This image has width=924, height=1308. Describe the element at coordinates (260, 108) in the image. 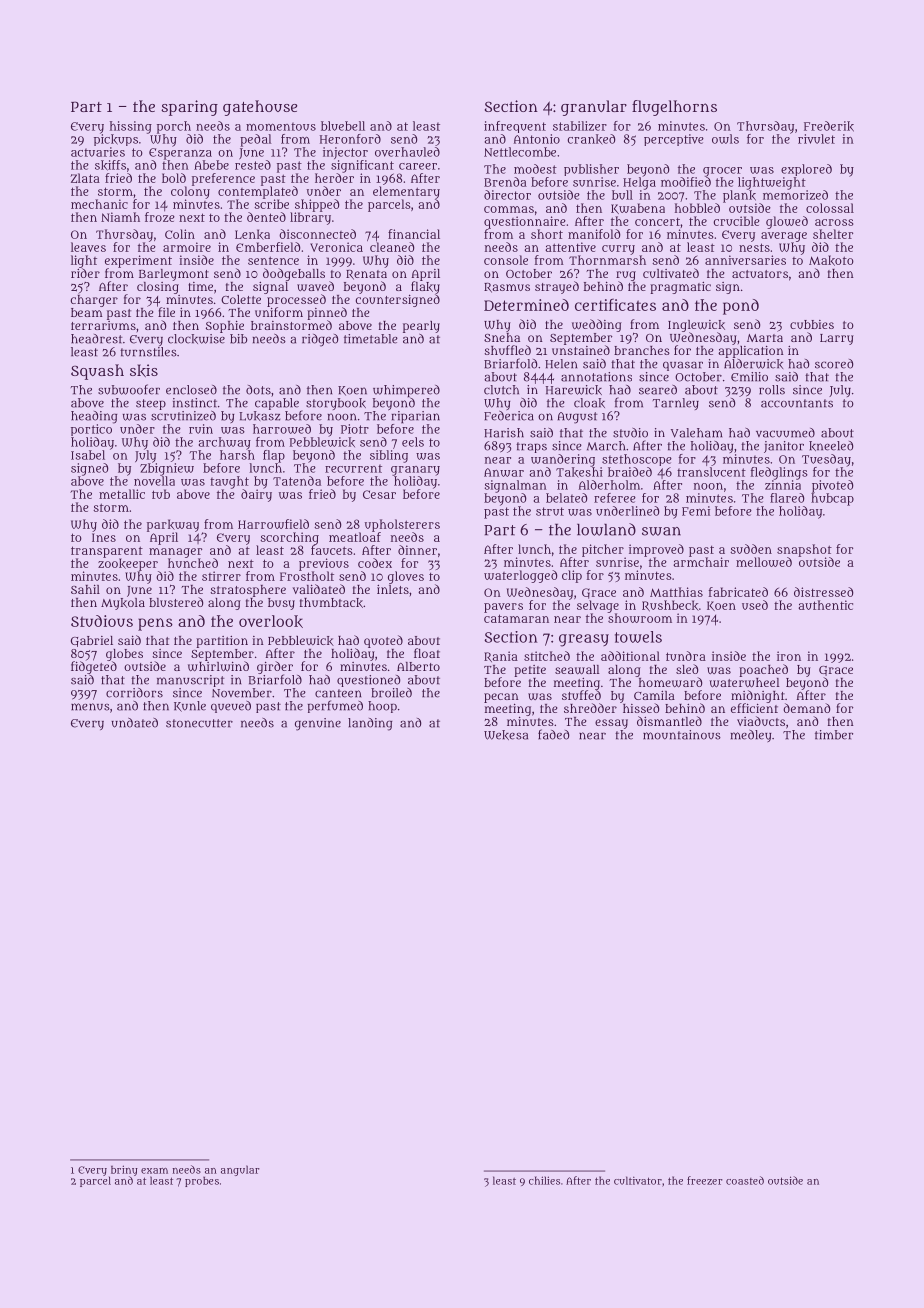

I see `gatehouse` at that location.
